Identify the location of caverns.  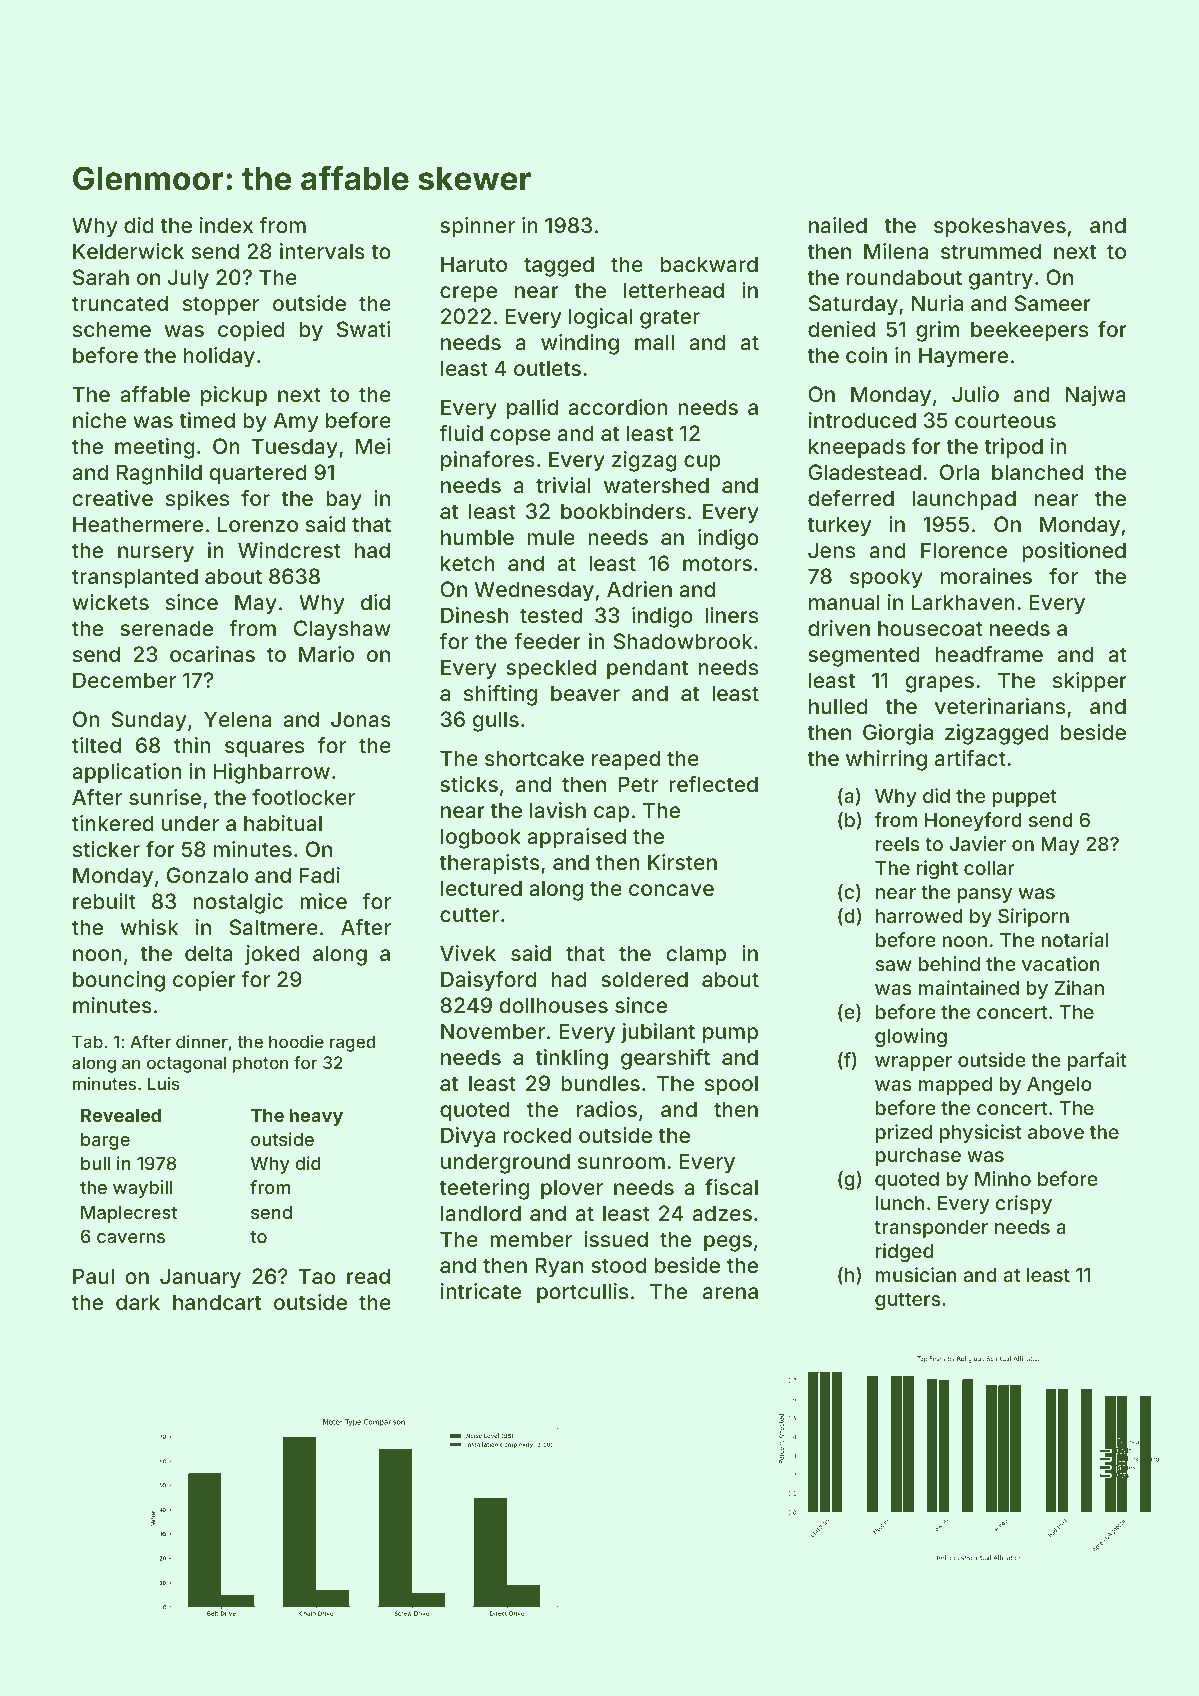
(131, 1238).
